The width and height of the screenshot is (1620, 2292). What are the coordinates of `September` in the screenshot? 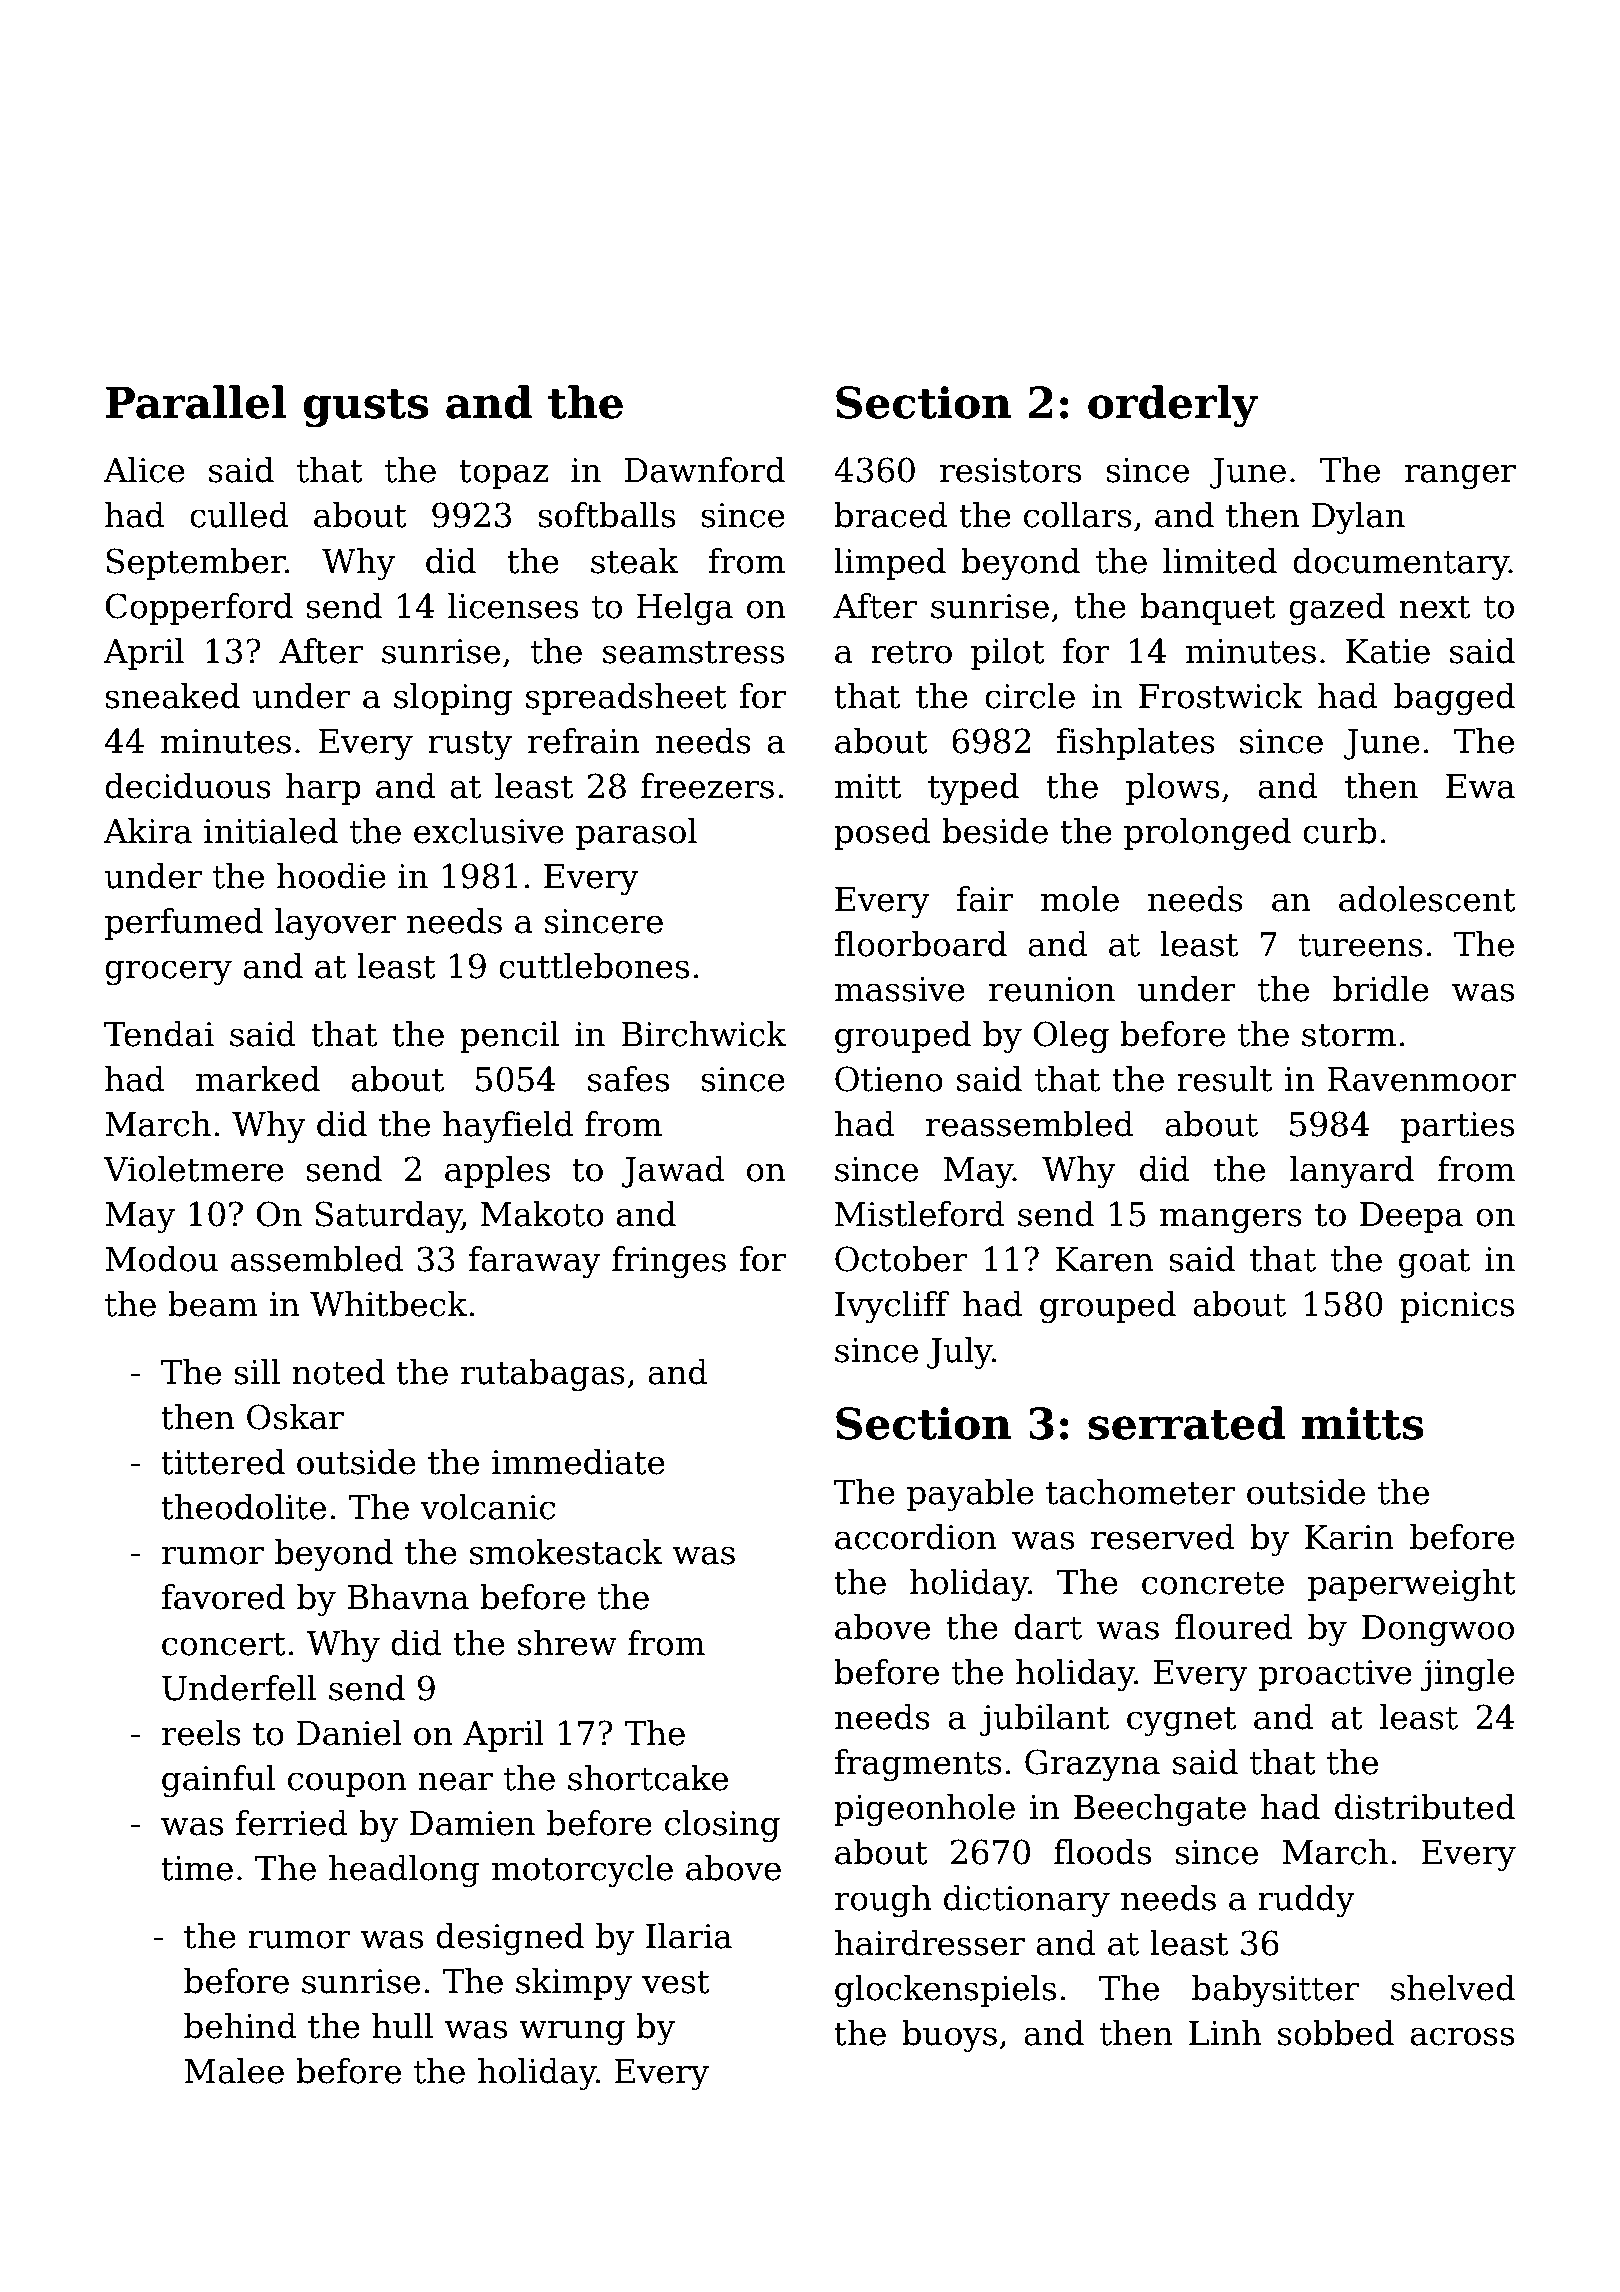 It's located at (196, 564).
